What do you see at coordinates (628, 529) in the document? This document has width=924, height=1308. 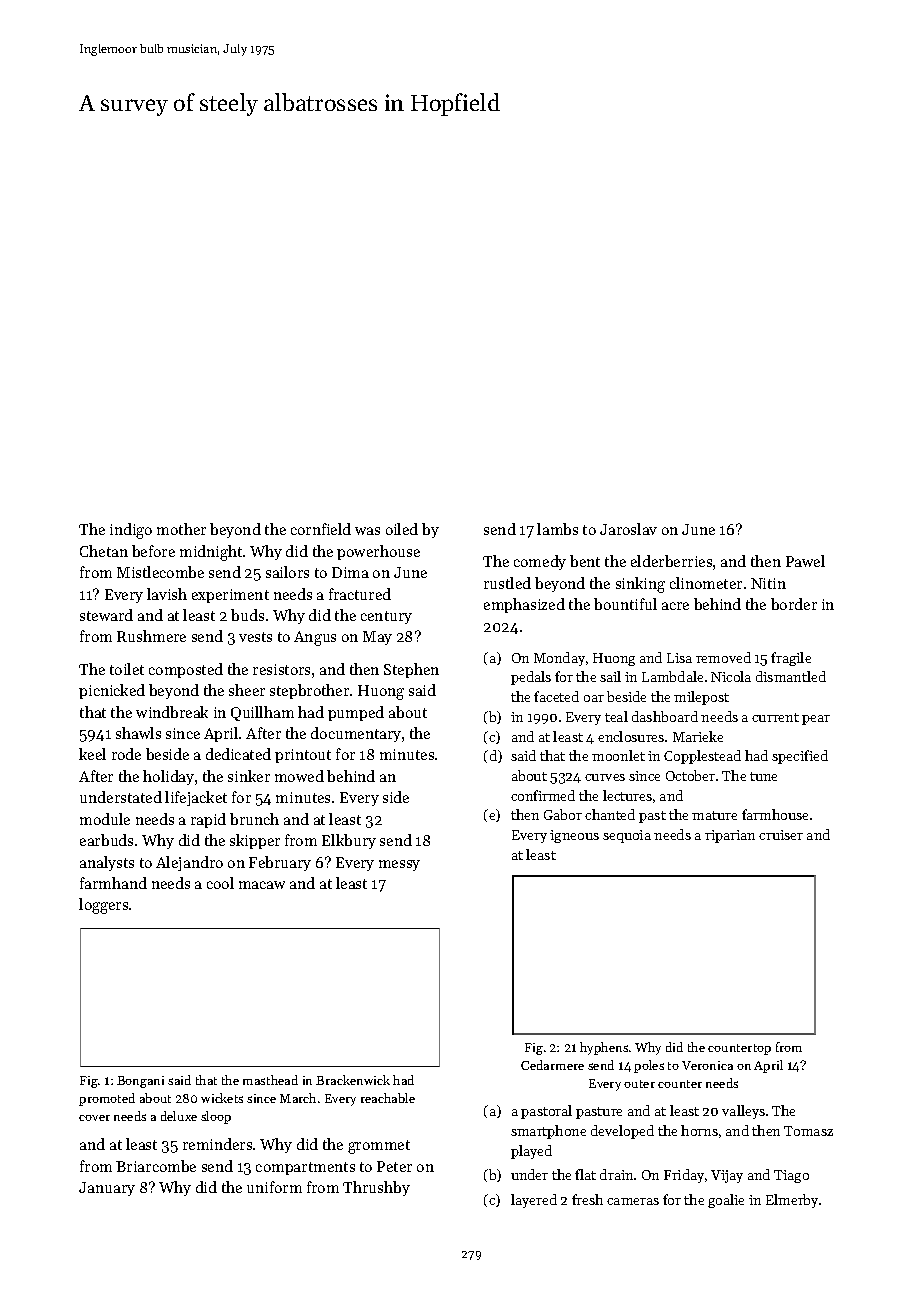 I see `Jaroslav` at bounding box center [628, 529].
